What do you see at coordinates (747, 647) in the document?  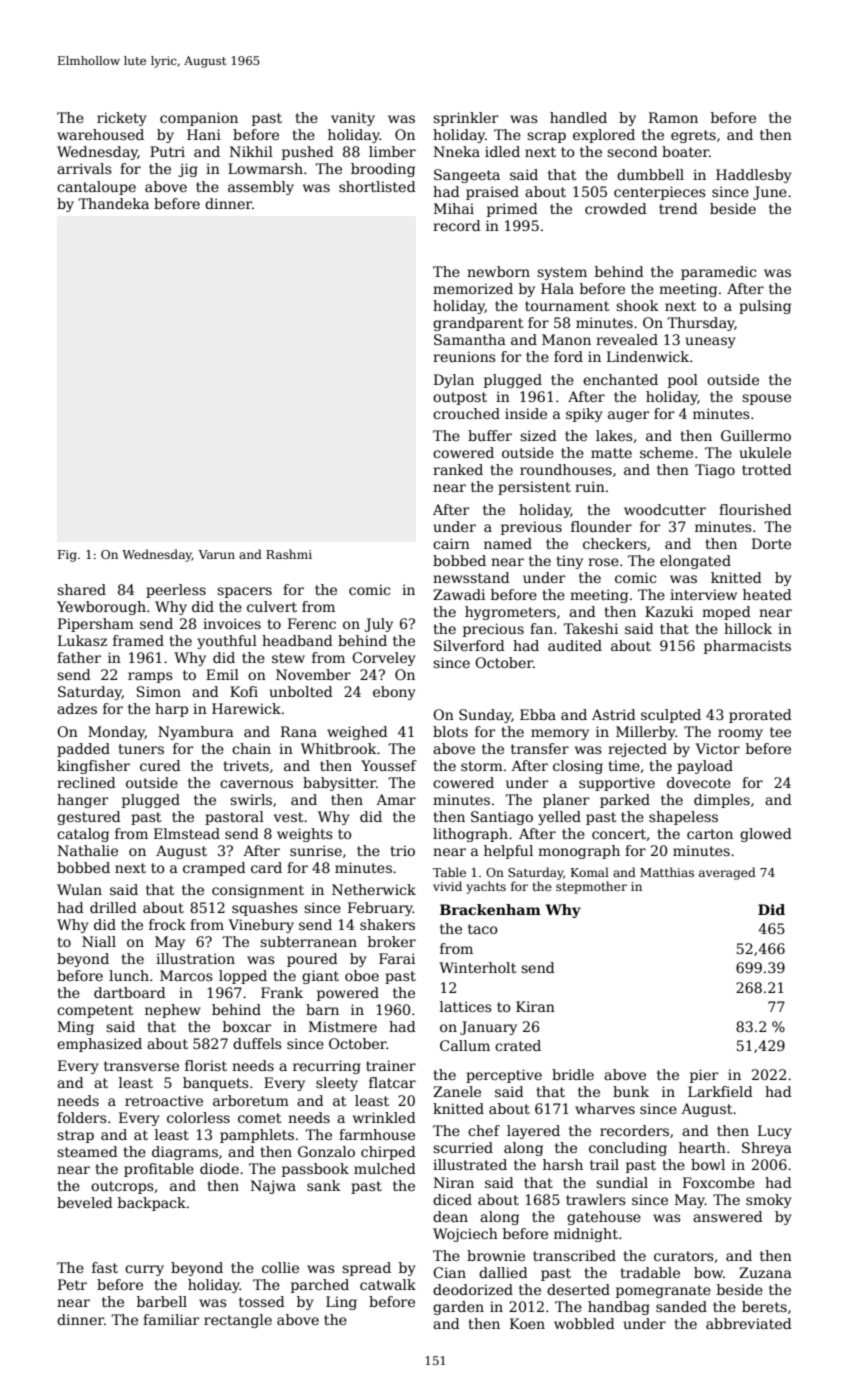 I see `pharmacists` at bounding box center [747, 647].
